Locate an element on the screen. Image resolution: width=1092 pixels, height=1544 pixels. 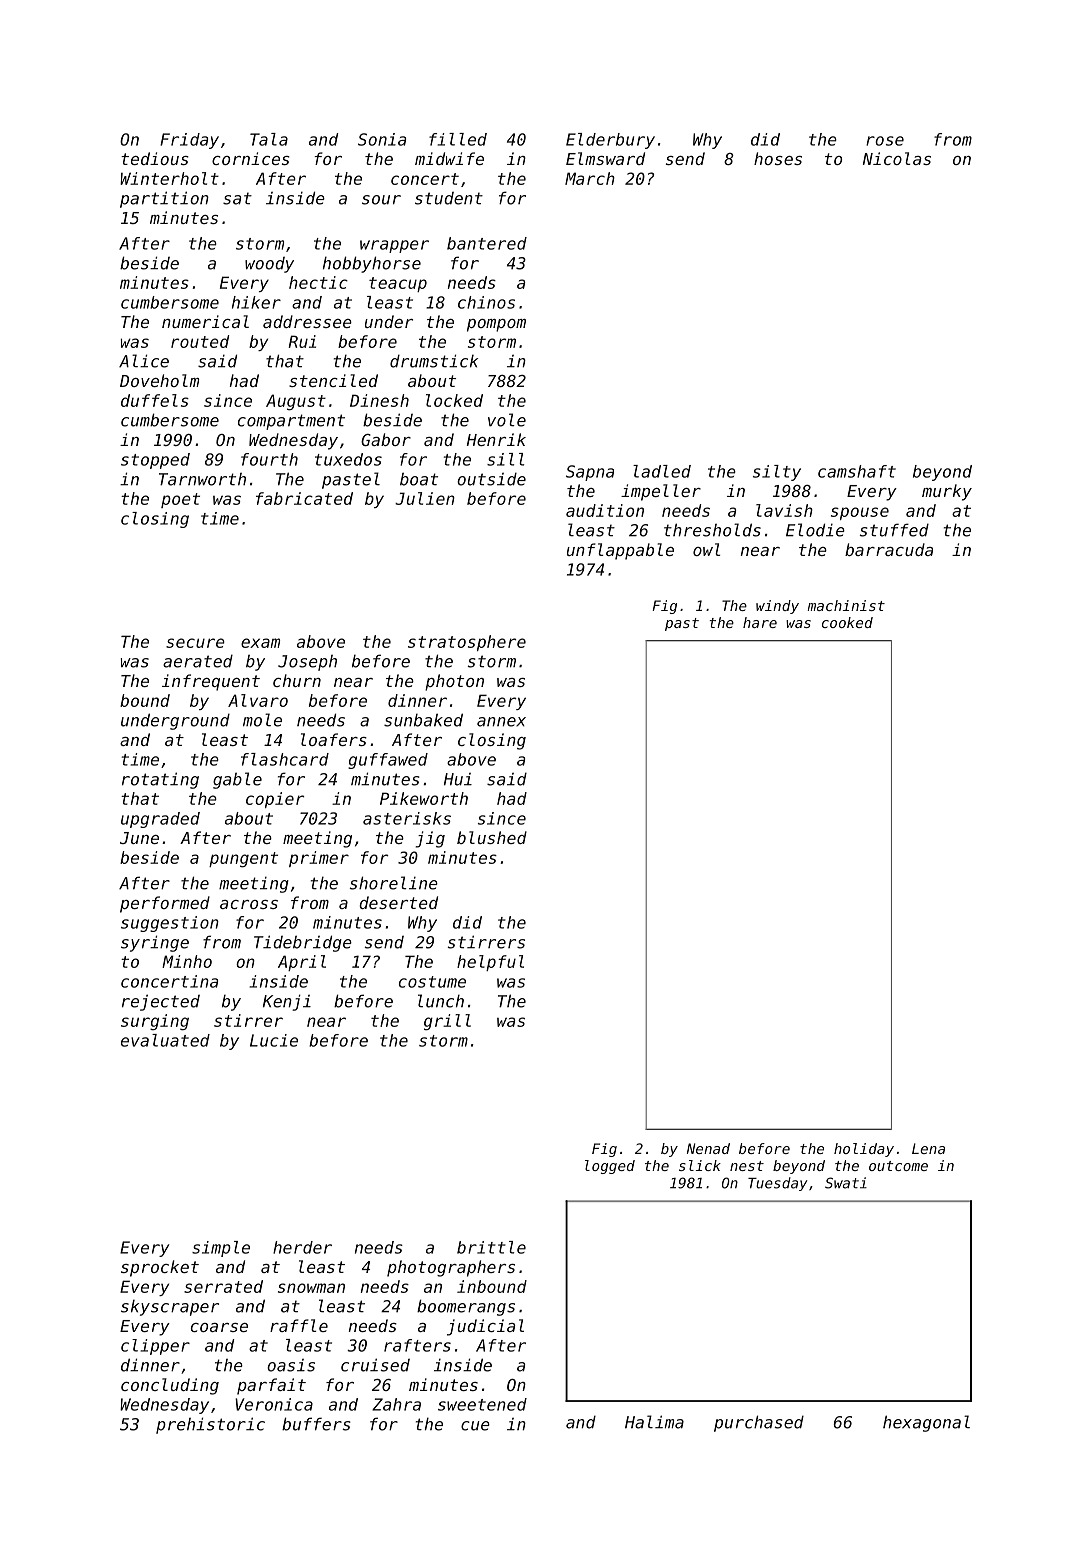
lavish is located at coordinates (784, 510).
